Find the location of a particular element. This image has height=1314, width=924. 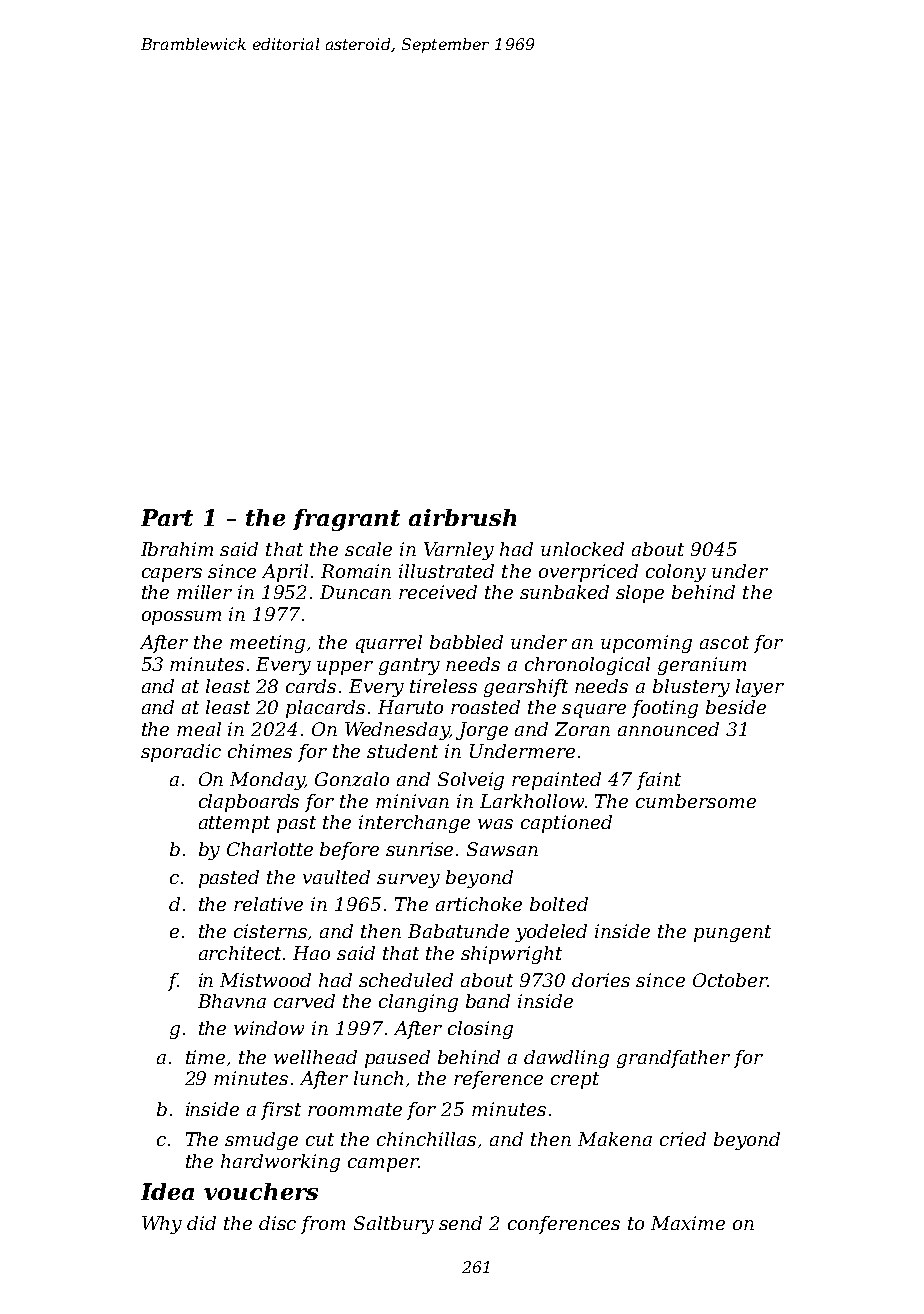

roommate is located at coordinates (355, 1109).
